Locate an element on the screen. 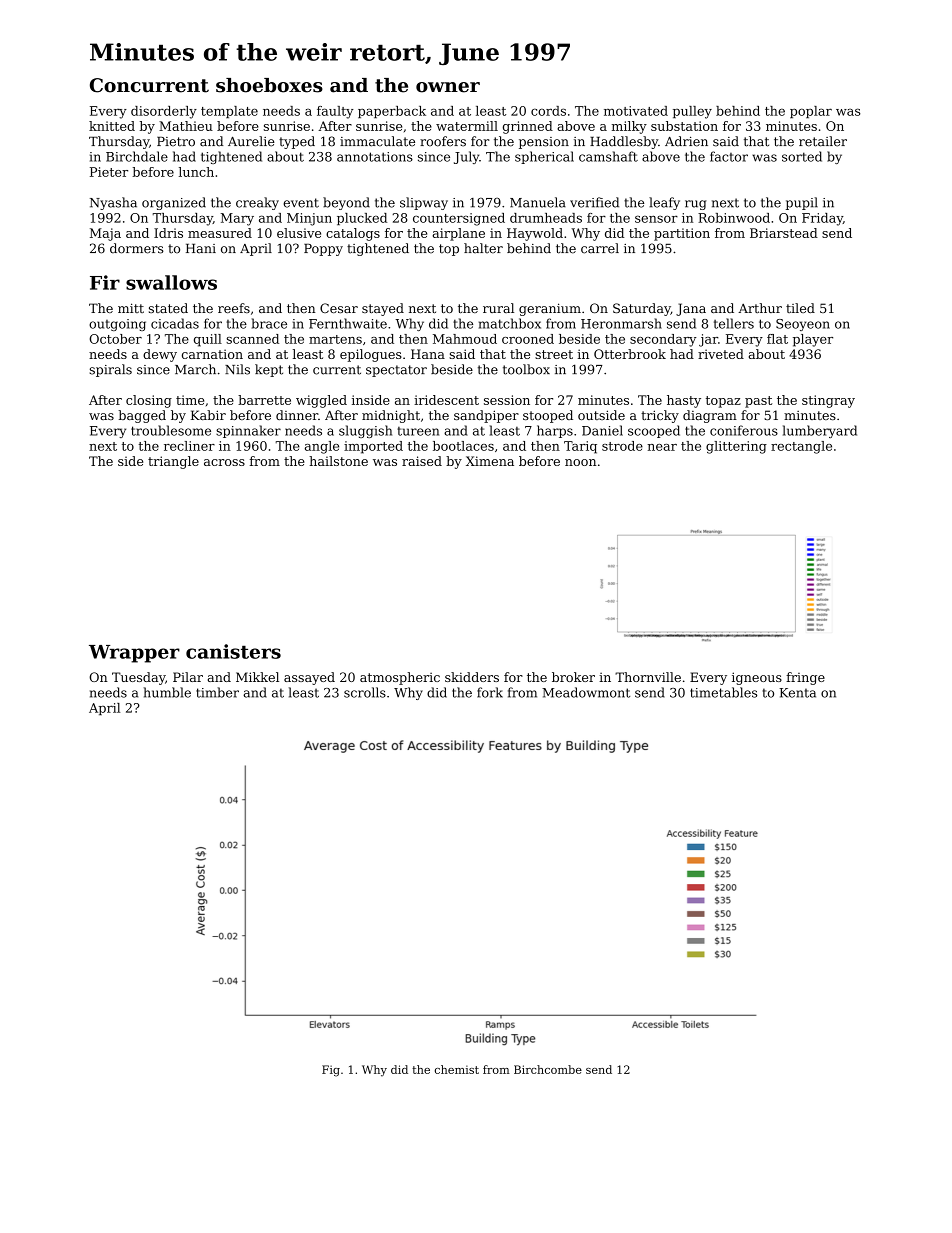 Image resolution: width=952 pixels, height=1233 pixels. igneous is located at coordinates (757, 678).
